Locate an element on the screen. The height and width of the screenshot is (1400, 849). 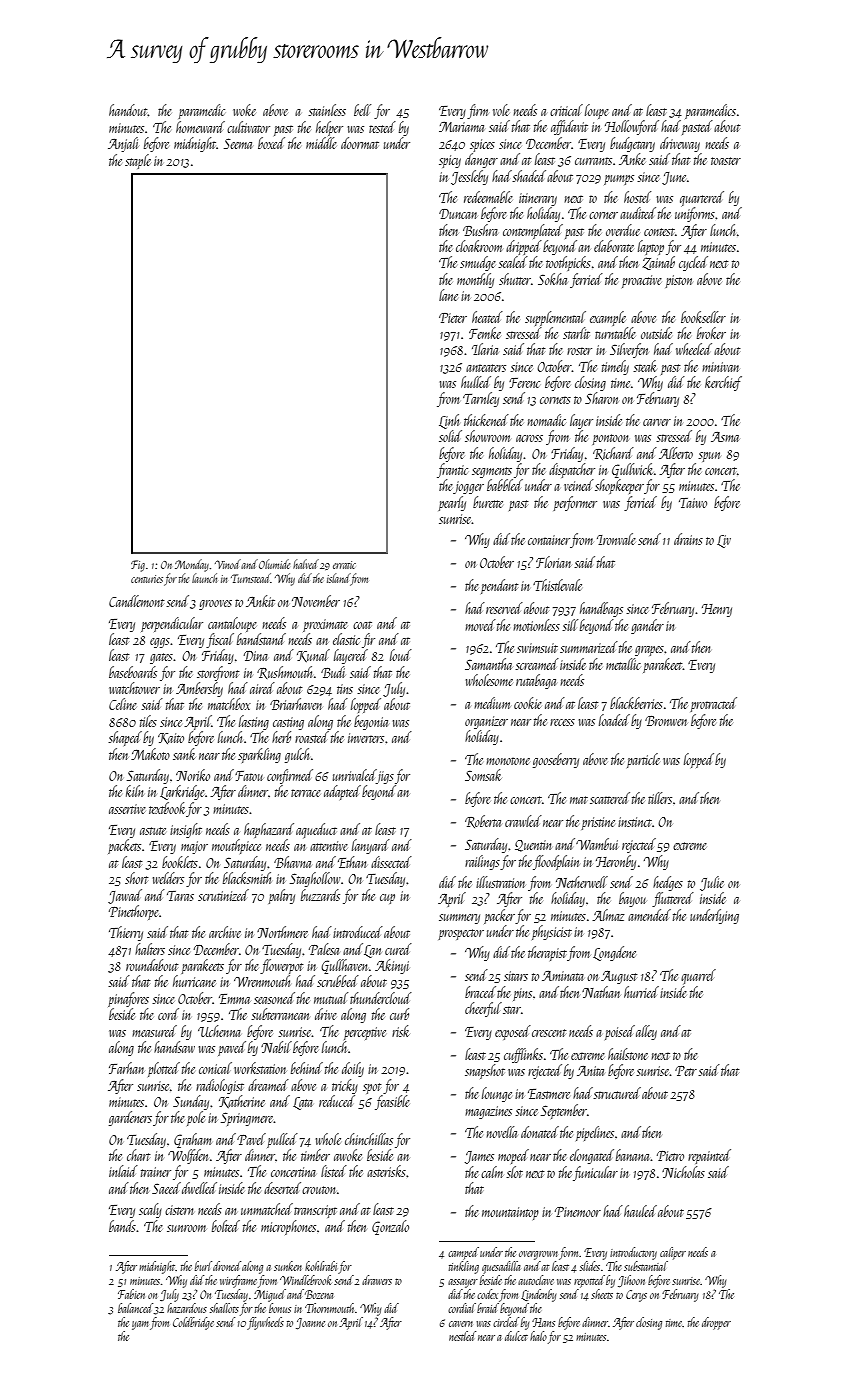
staple is located at coordinates (138, 161).
